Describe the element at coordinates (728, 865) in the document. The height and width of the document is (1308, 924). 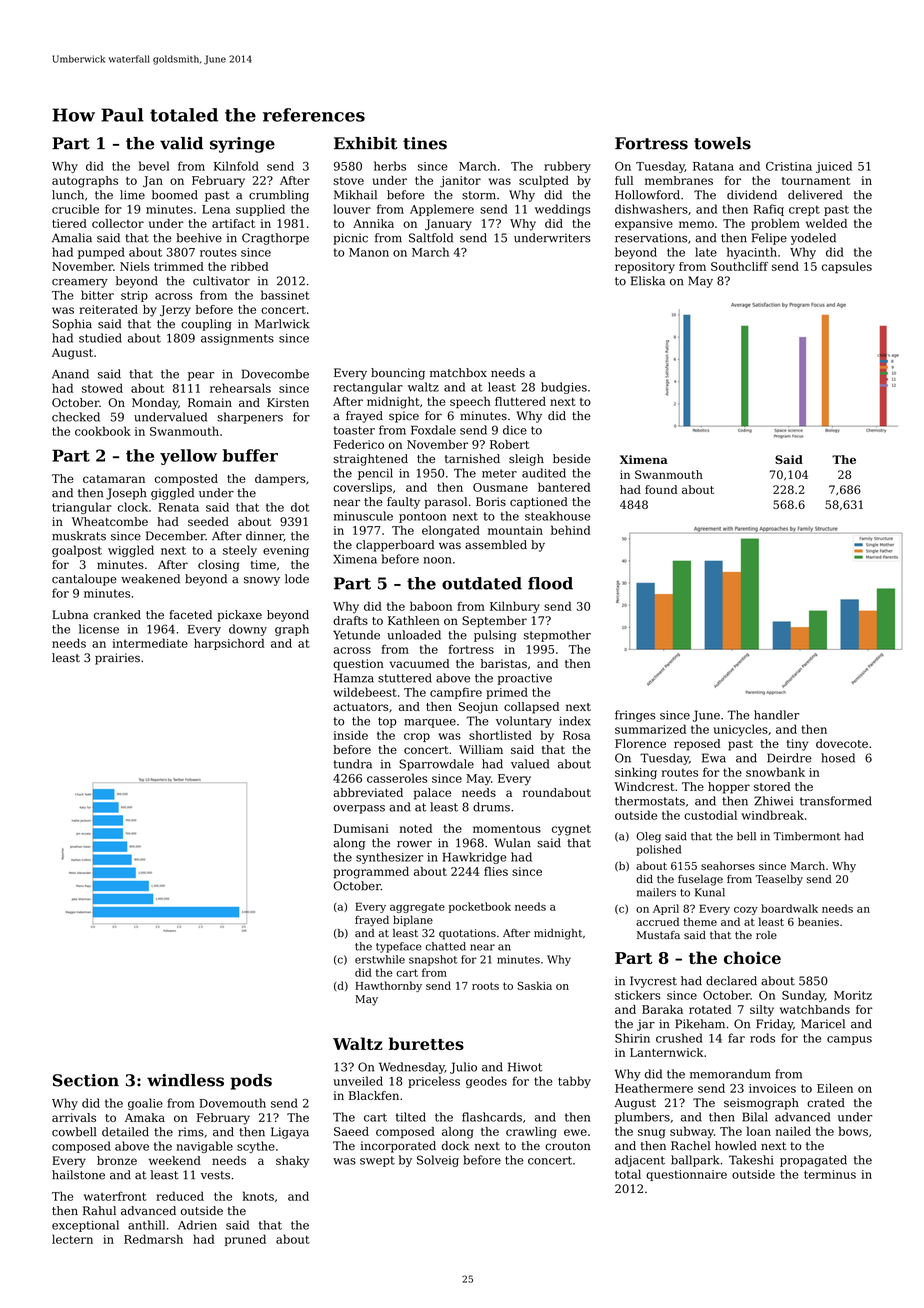
I see `seahorses` at that location.
